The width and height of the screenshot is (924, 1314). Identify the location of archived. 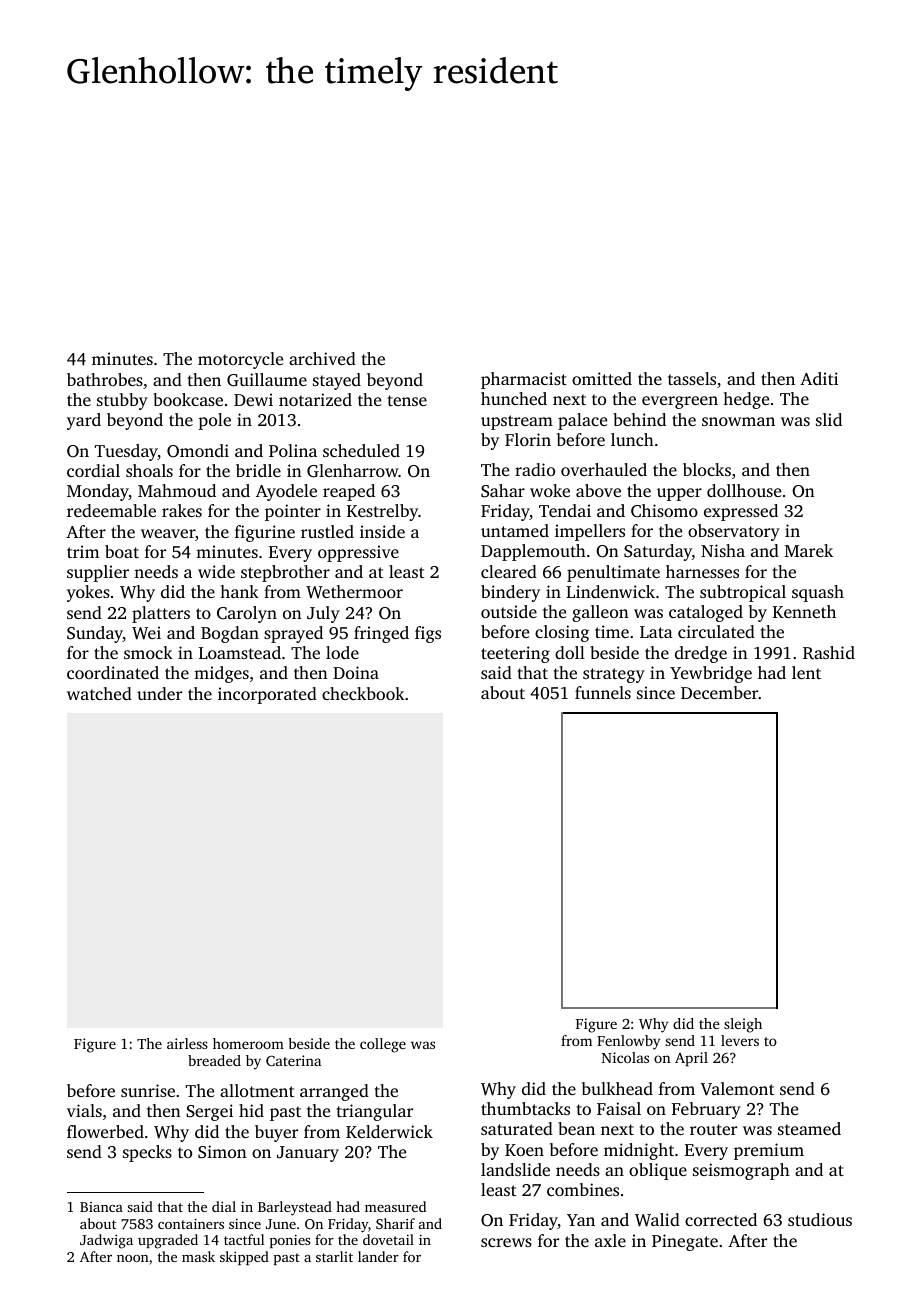
(322, 358).
